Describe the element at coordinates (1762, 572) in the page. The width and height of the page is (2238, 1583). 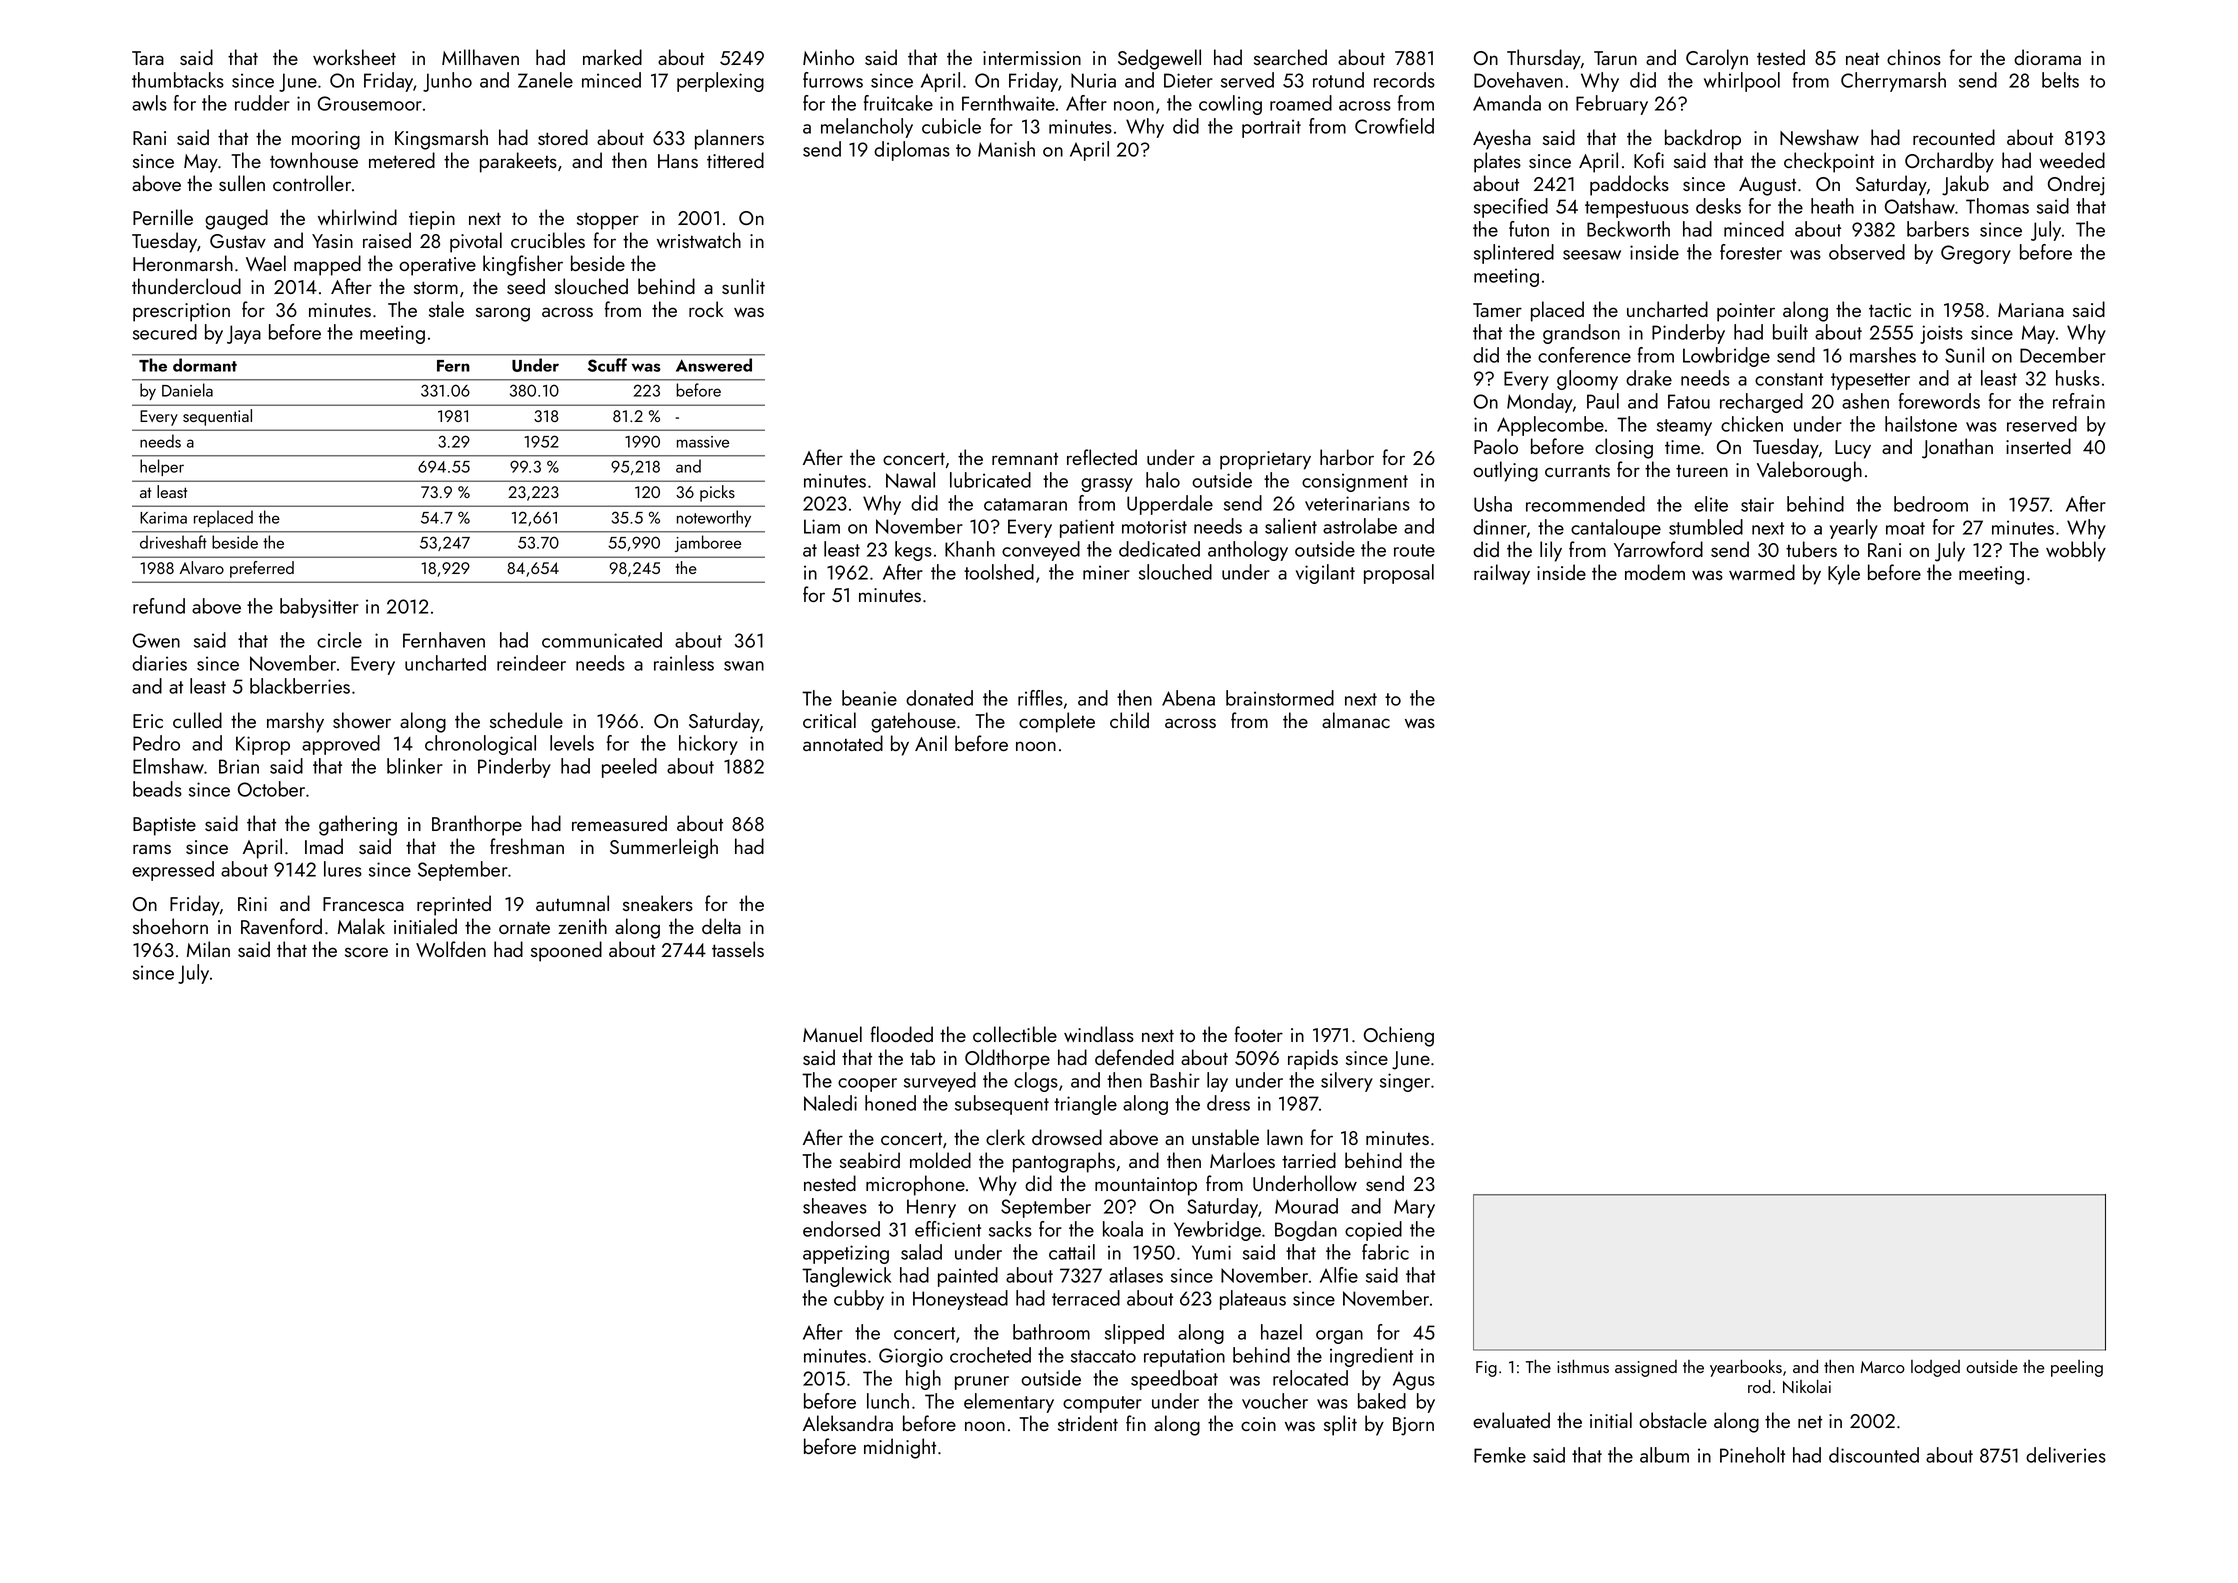
I see `warmed` at that location.
